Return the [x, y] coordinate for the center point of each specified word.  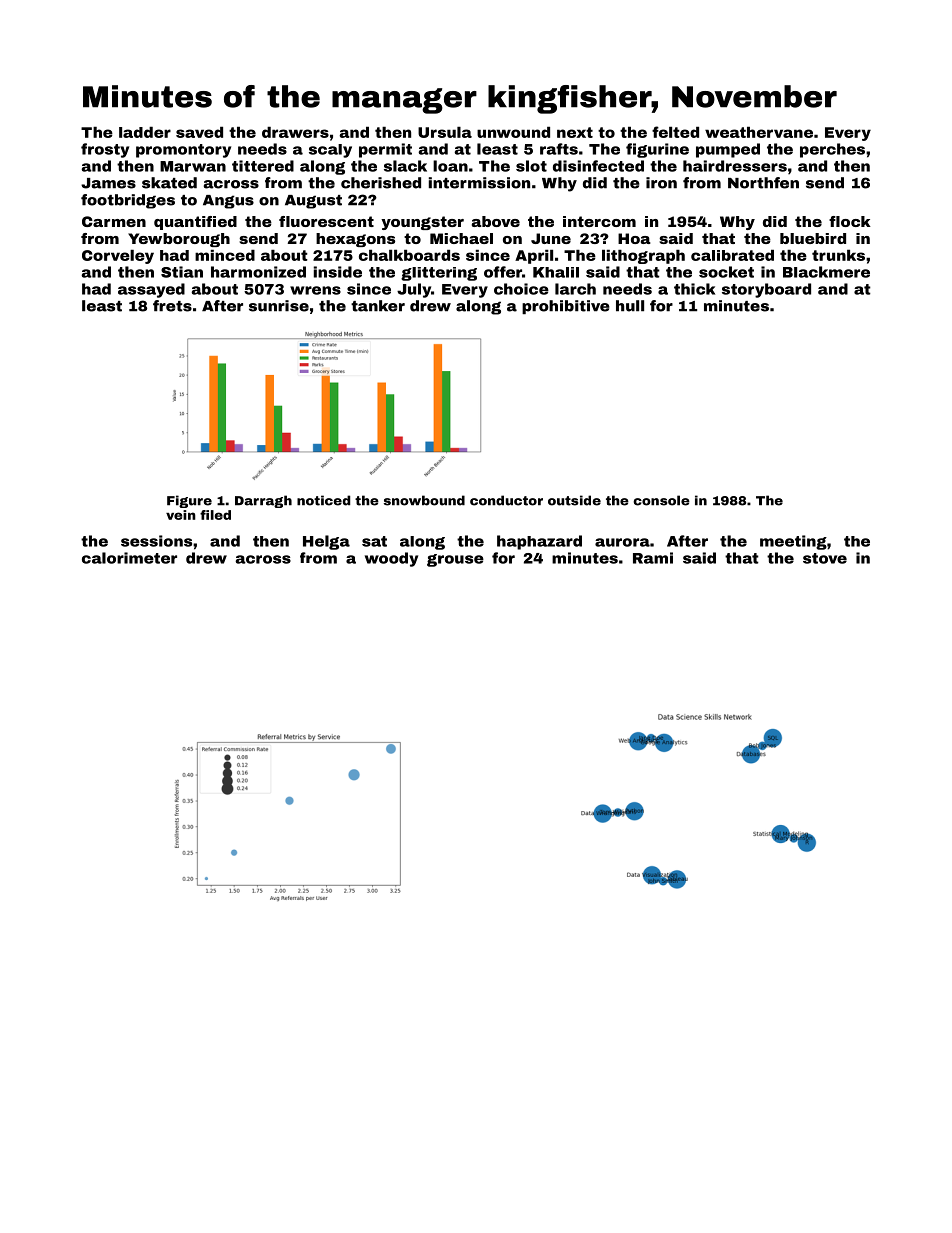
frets [172, 306]
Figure [189, 501]
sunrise [279, 306]
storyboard [766, 290]
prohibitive [566, 307]
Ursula [445, 132]
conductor [506, 500]
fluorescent [326, 221]
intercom [599, 221]
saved [199, 132]
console [661, 500]
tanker [378, 306]
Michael [461, 238]
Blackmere [826, 272]
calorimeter [129, 558]
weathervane [759, 132]
